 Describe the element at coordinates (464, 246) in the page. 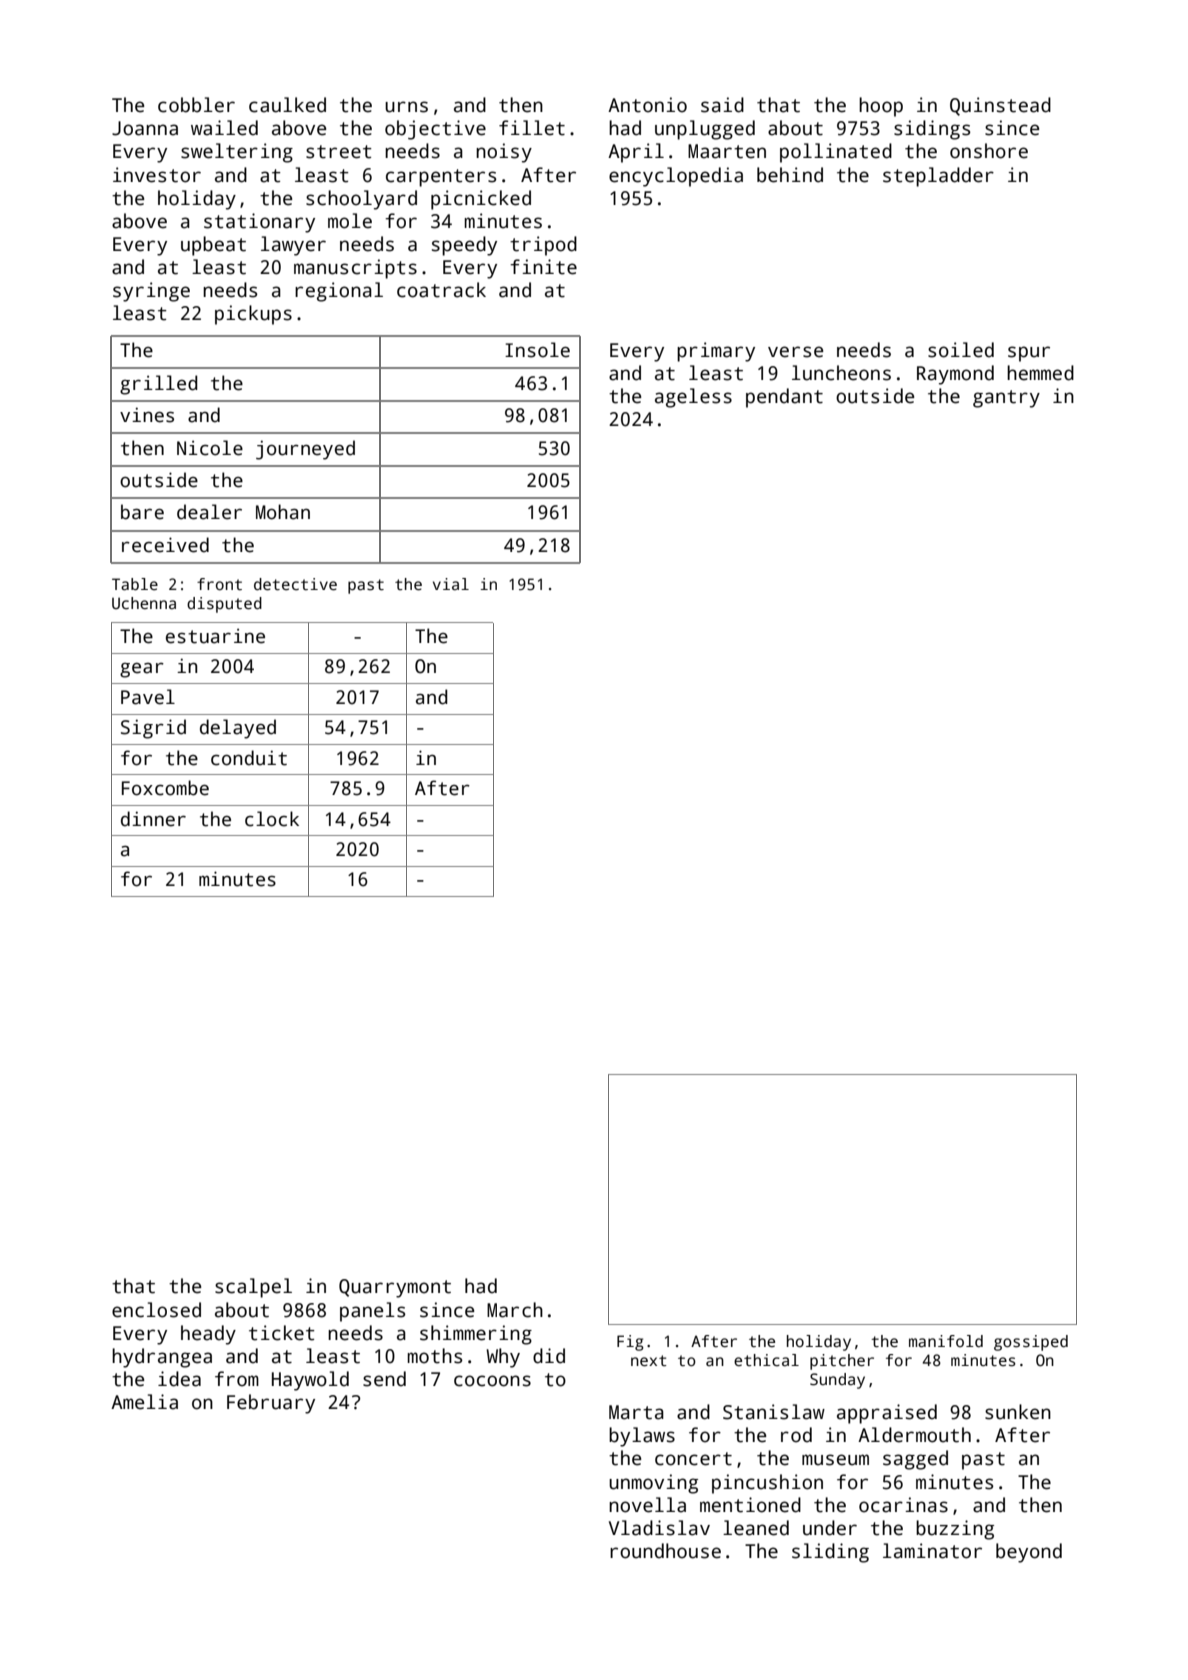

I see `speedy` at that location.
